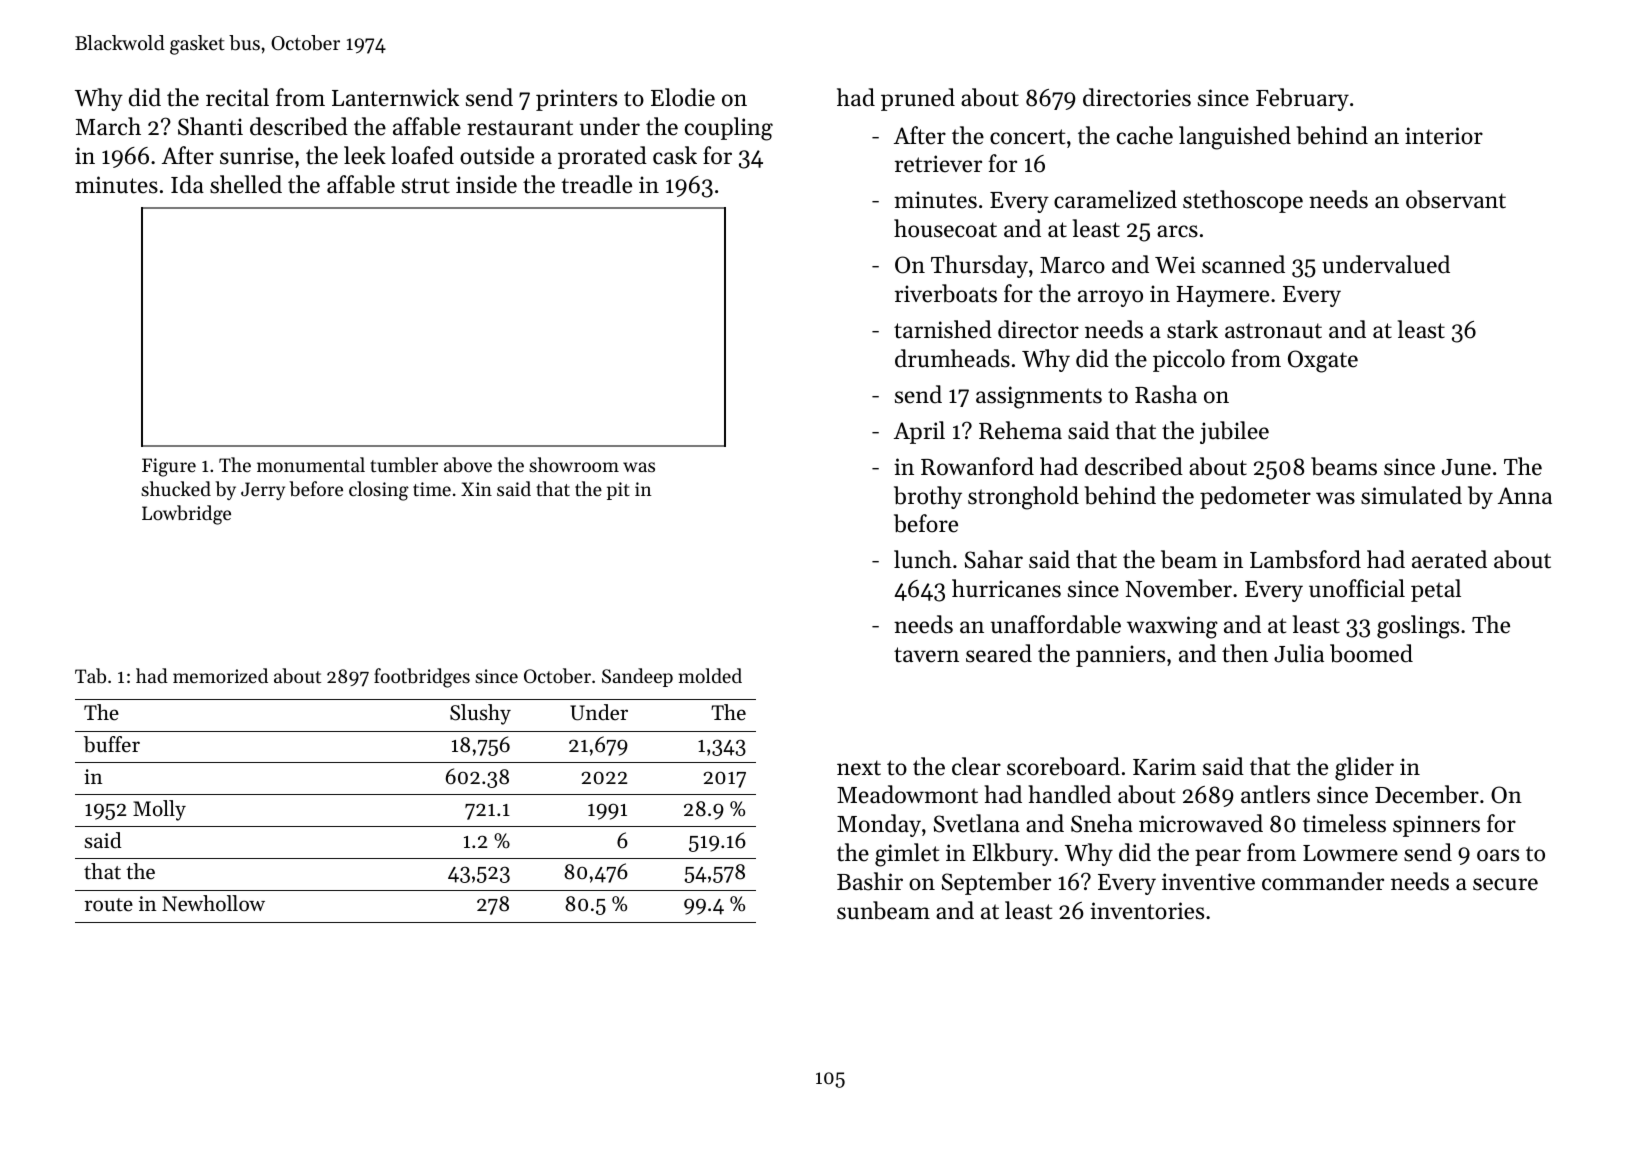 Image resolution: width=1629 pixels, height=1152 pixels. What do you see at coordinates (112, 744) in the screenshot?
I see `buffer` at bounding box center [112, 744].
